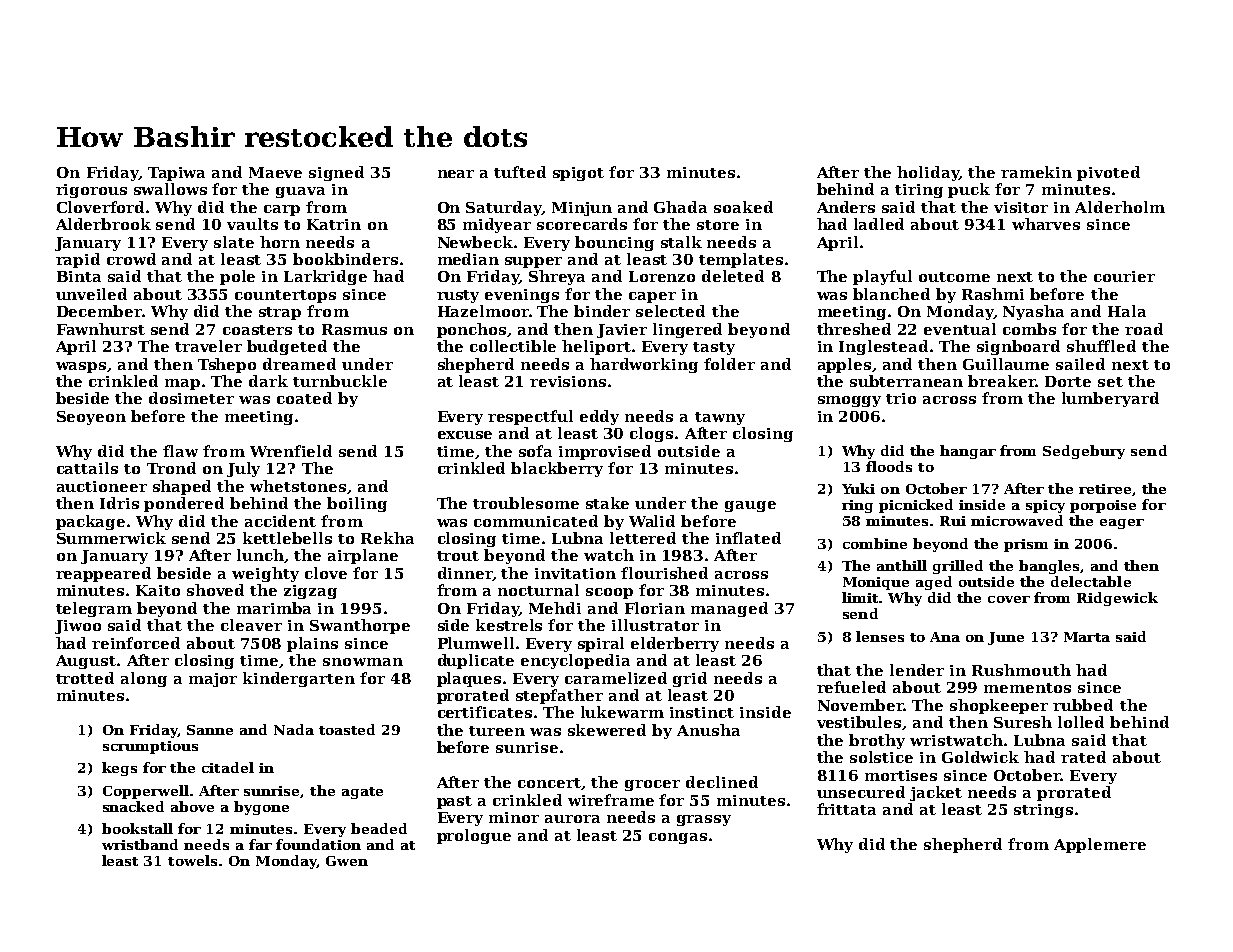 This image has width=1233, height=952. Describe the element at coordinates (513, 346) in the image. I see `collectible` at that location.
